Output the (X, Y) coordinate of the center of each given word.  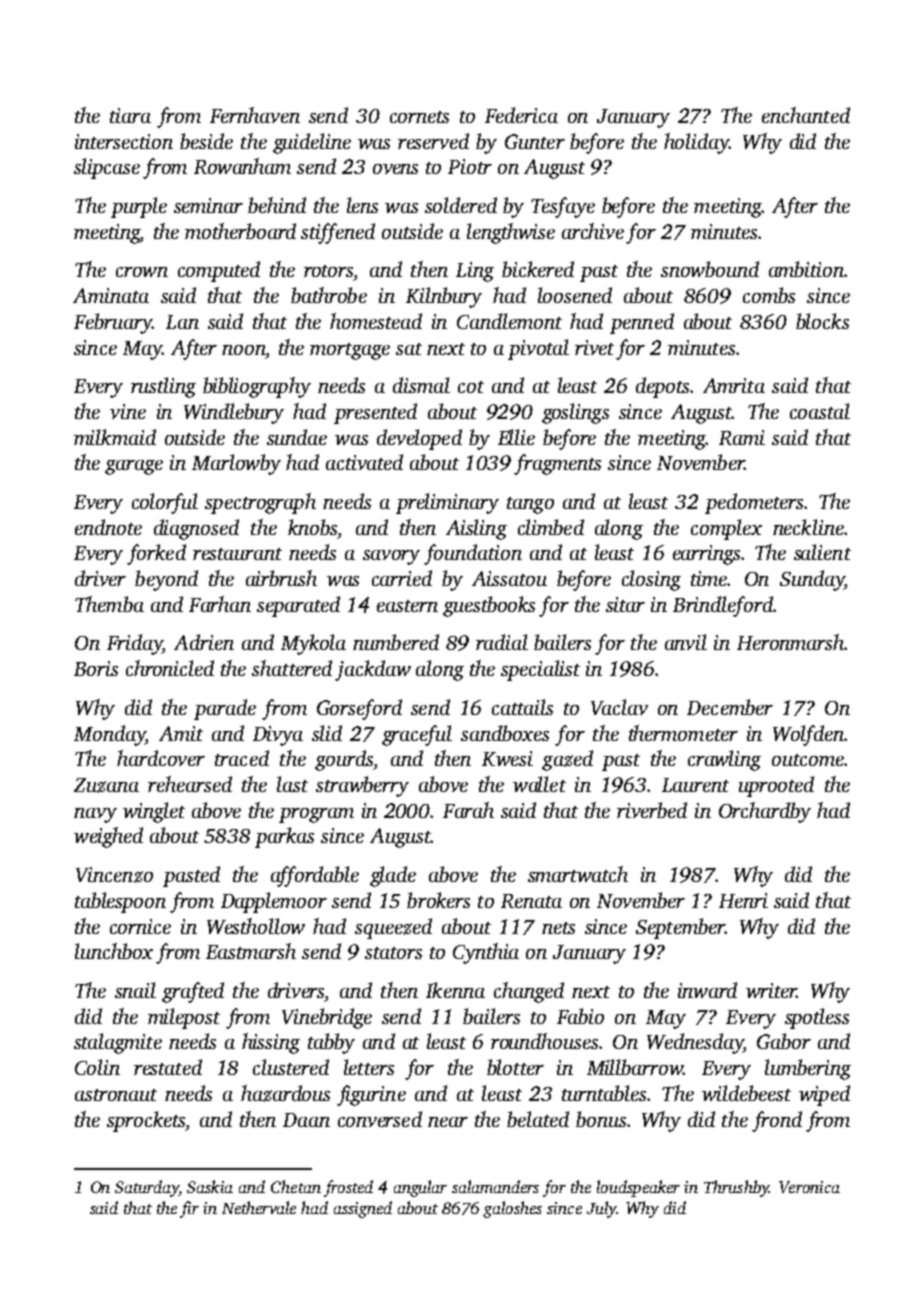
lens (362, 205)
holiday (696, 143)
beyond (166, 580)
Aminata (111, 295)
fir (189, 1209)
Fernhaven (255, 115)
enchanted (806, 115)
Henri (743, 900)
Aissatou (509, 578)
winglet (154, 812)
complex (726, 529)
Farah (468, 810)
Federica (521, 115)
